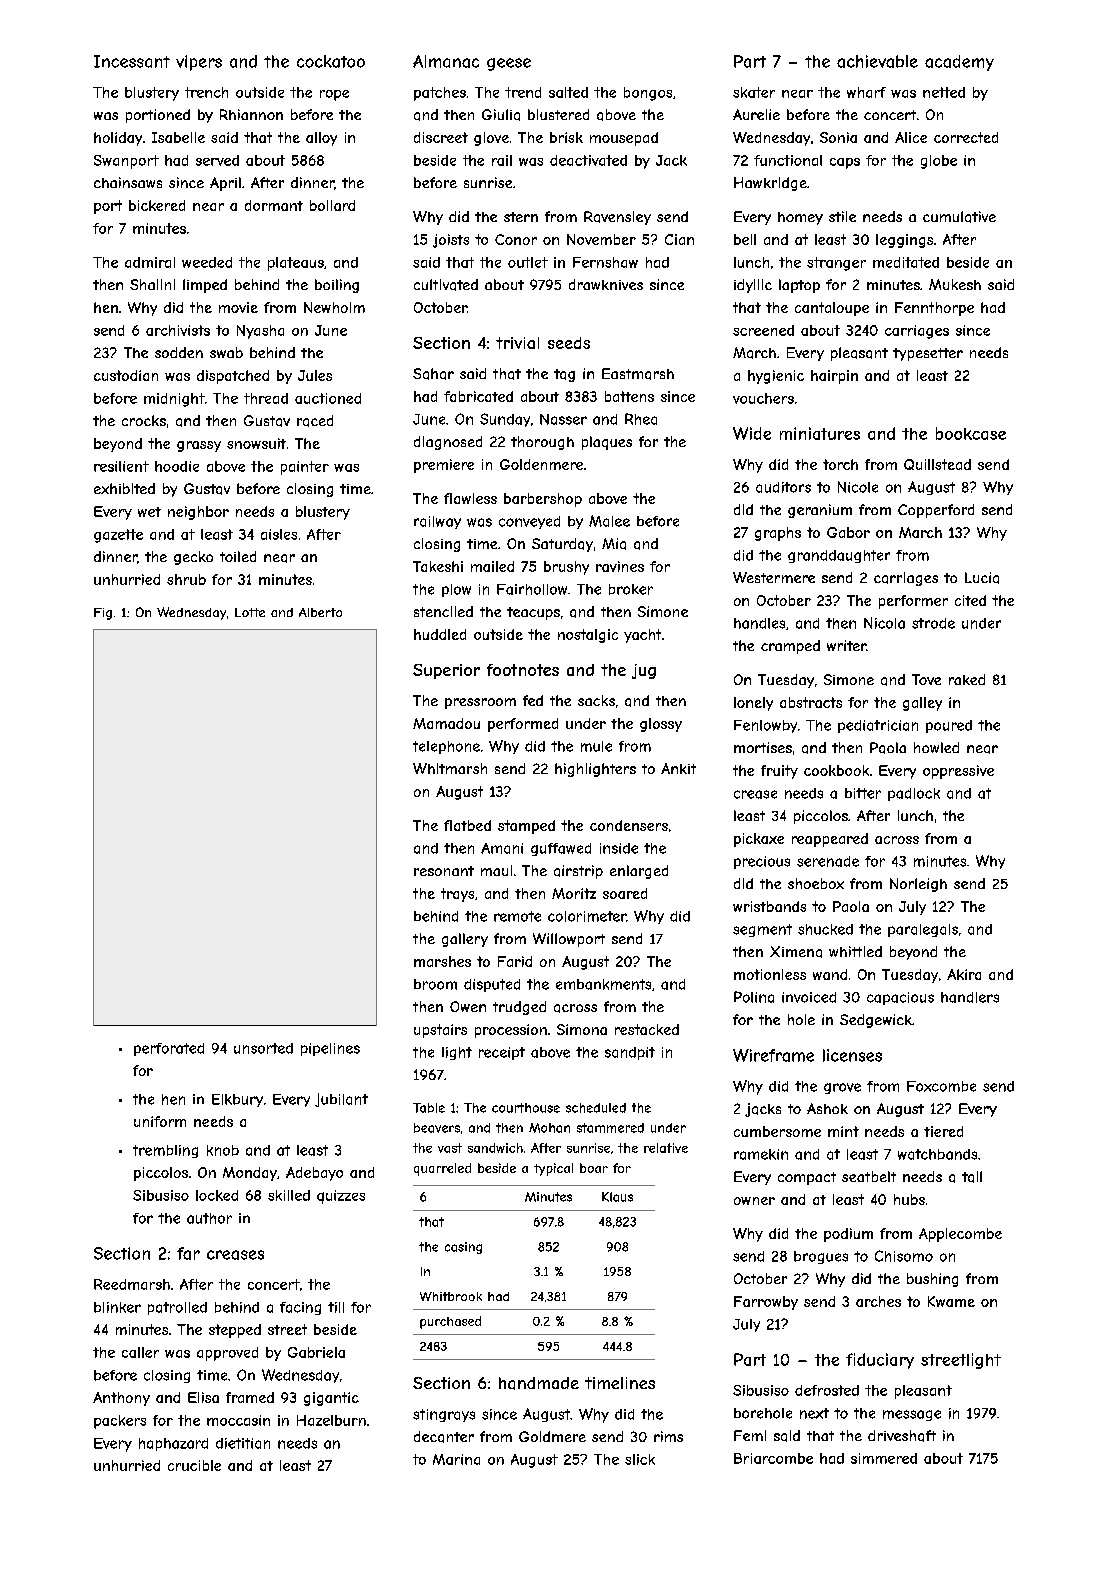 This screenshot has width=1110, height=1569. What do you see at coordinates (617, 218) in the screenshot?
I see `Ravensley` at bounding box center [617, 218].
